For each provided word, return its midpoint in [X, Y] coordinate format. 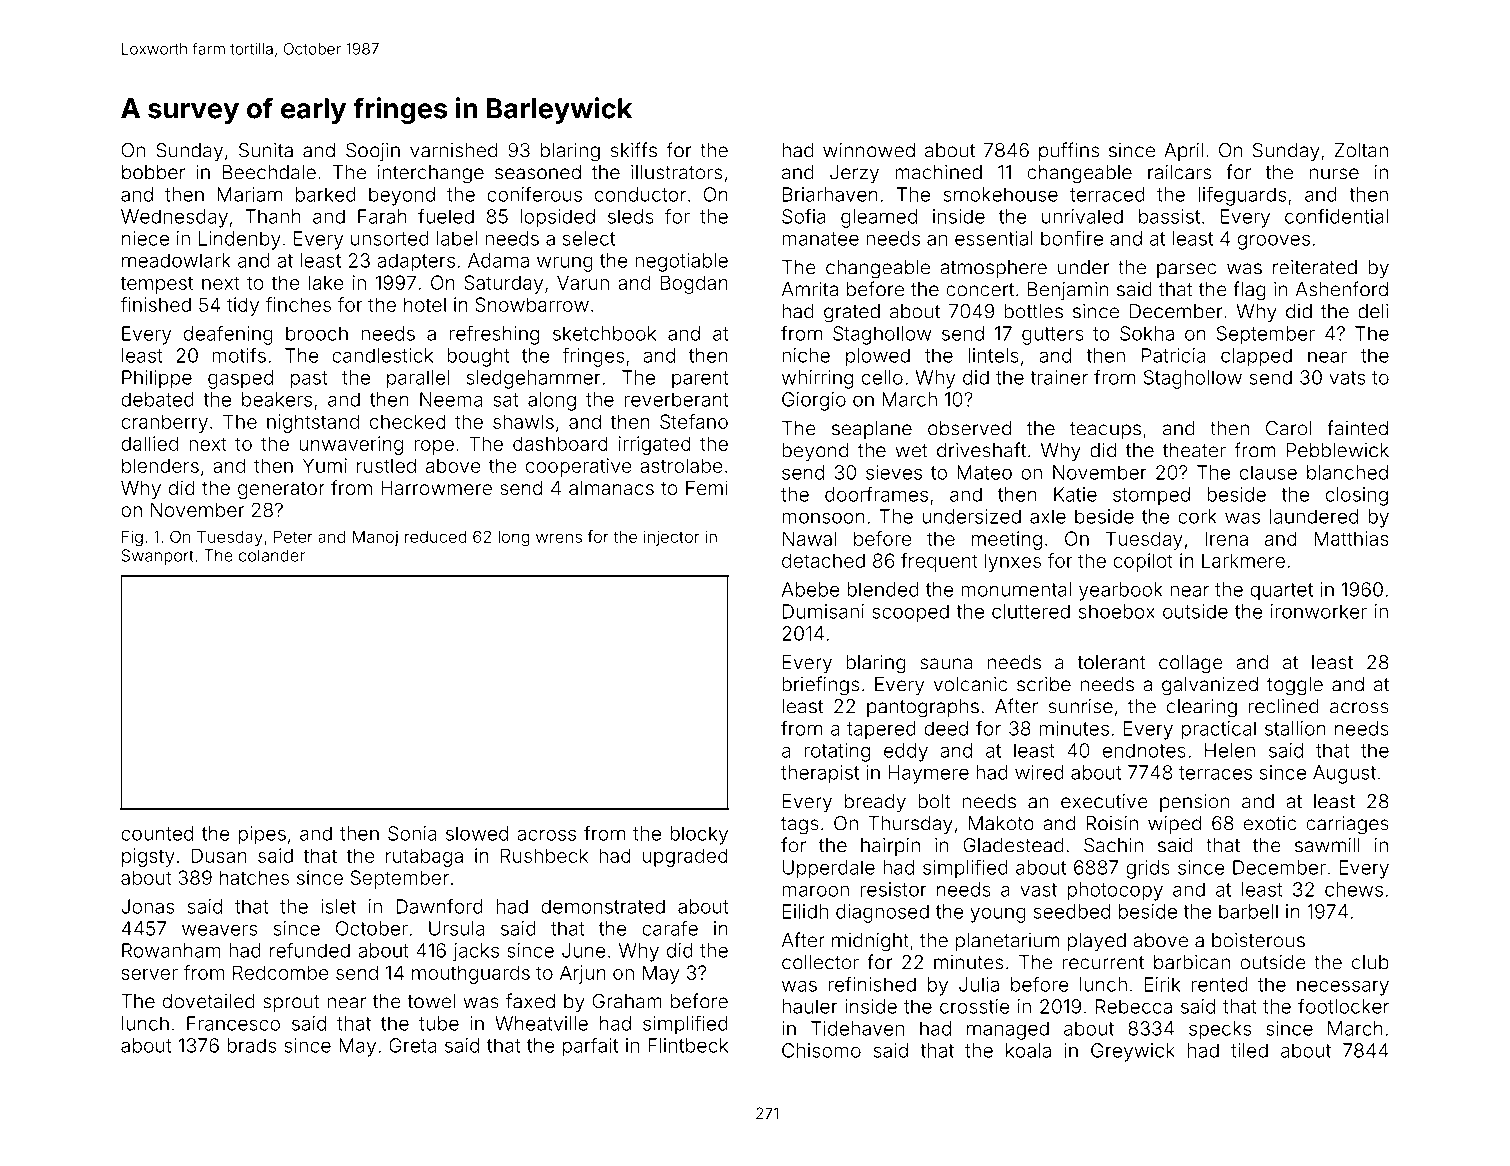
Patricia [1173, 355]
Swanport [158, 557]
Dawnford [439, 906]
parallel [418, 379]
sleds [631, 216]
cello [882, 377]
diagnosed [882, 913]
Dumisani [823, 611]
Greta [412, 1045]
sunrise [1081, 706]
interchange [431, 174]
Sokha [1147, 333]
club [1370, 962]
